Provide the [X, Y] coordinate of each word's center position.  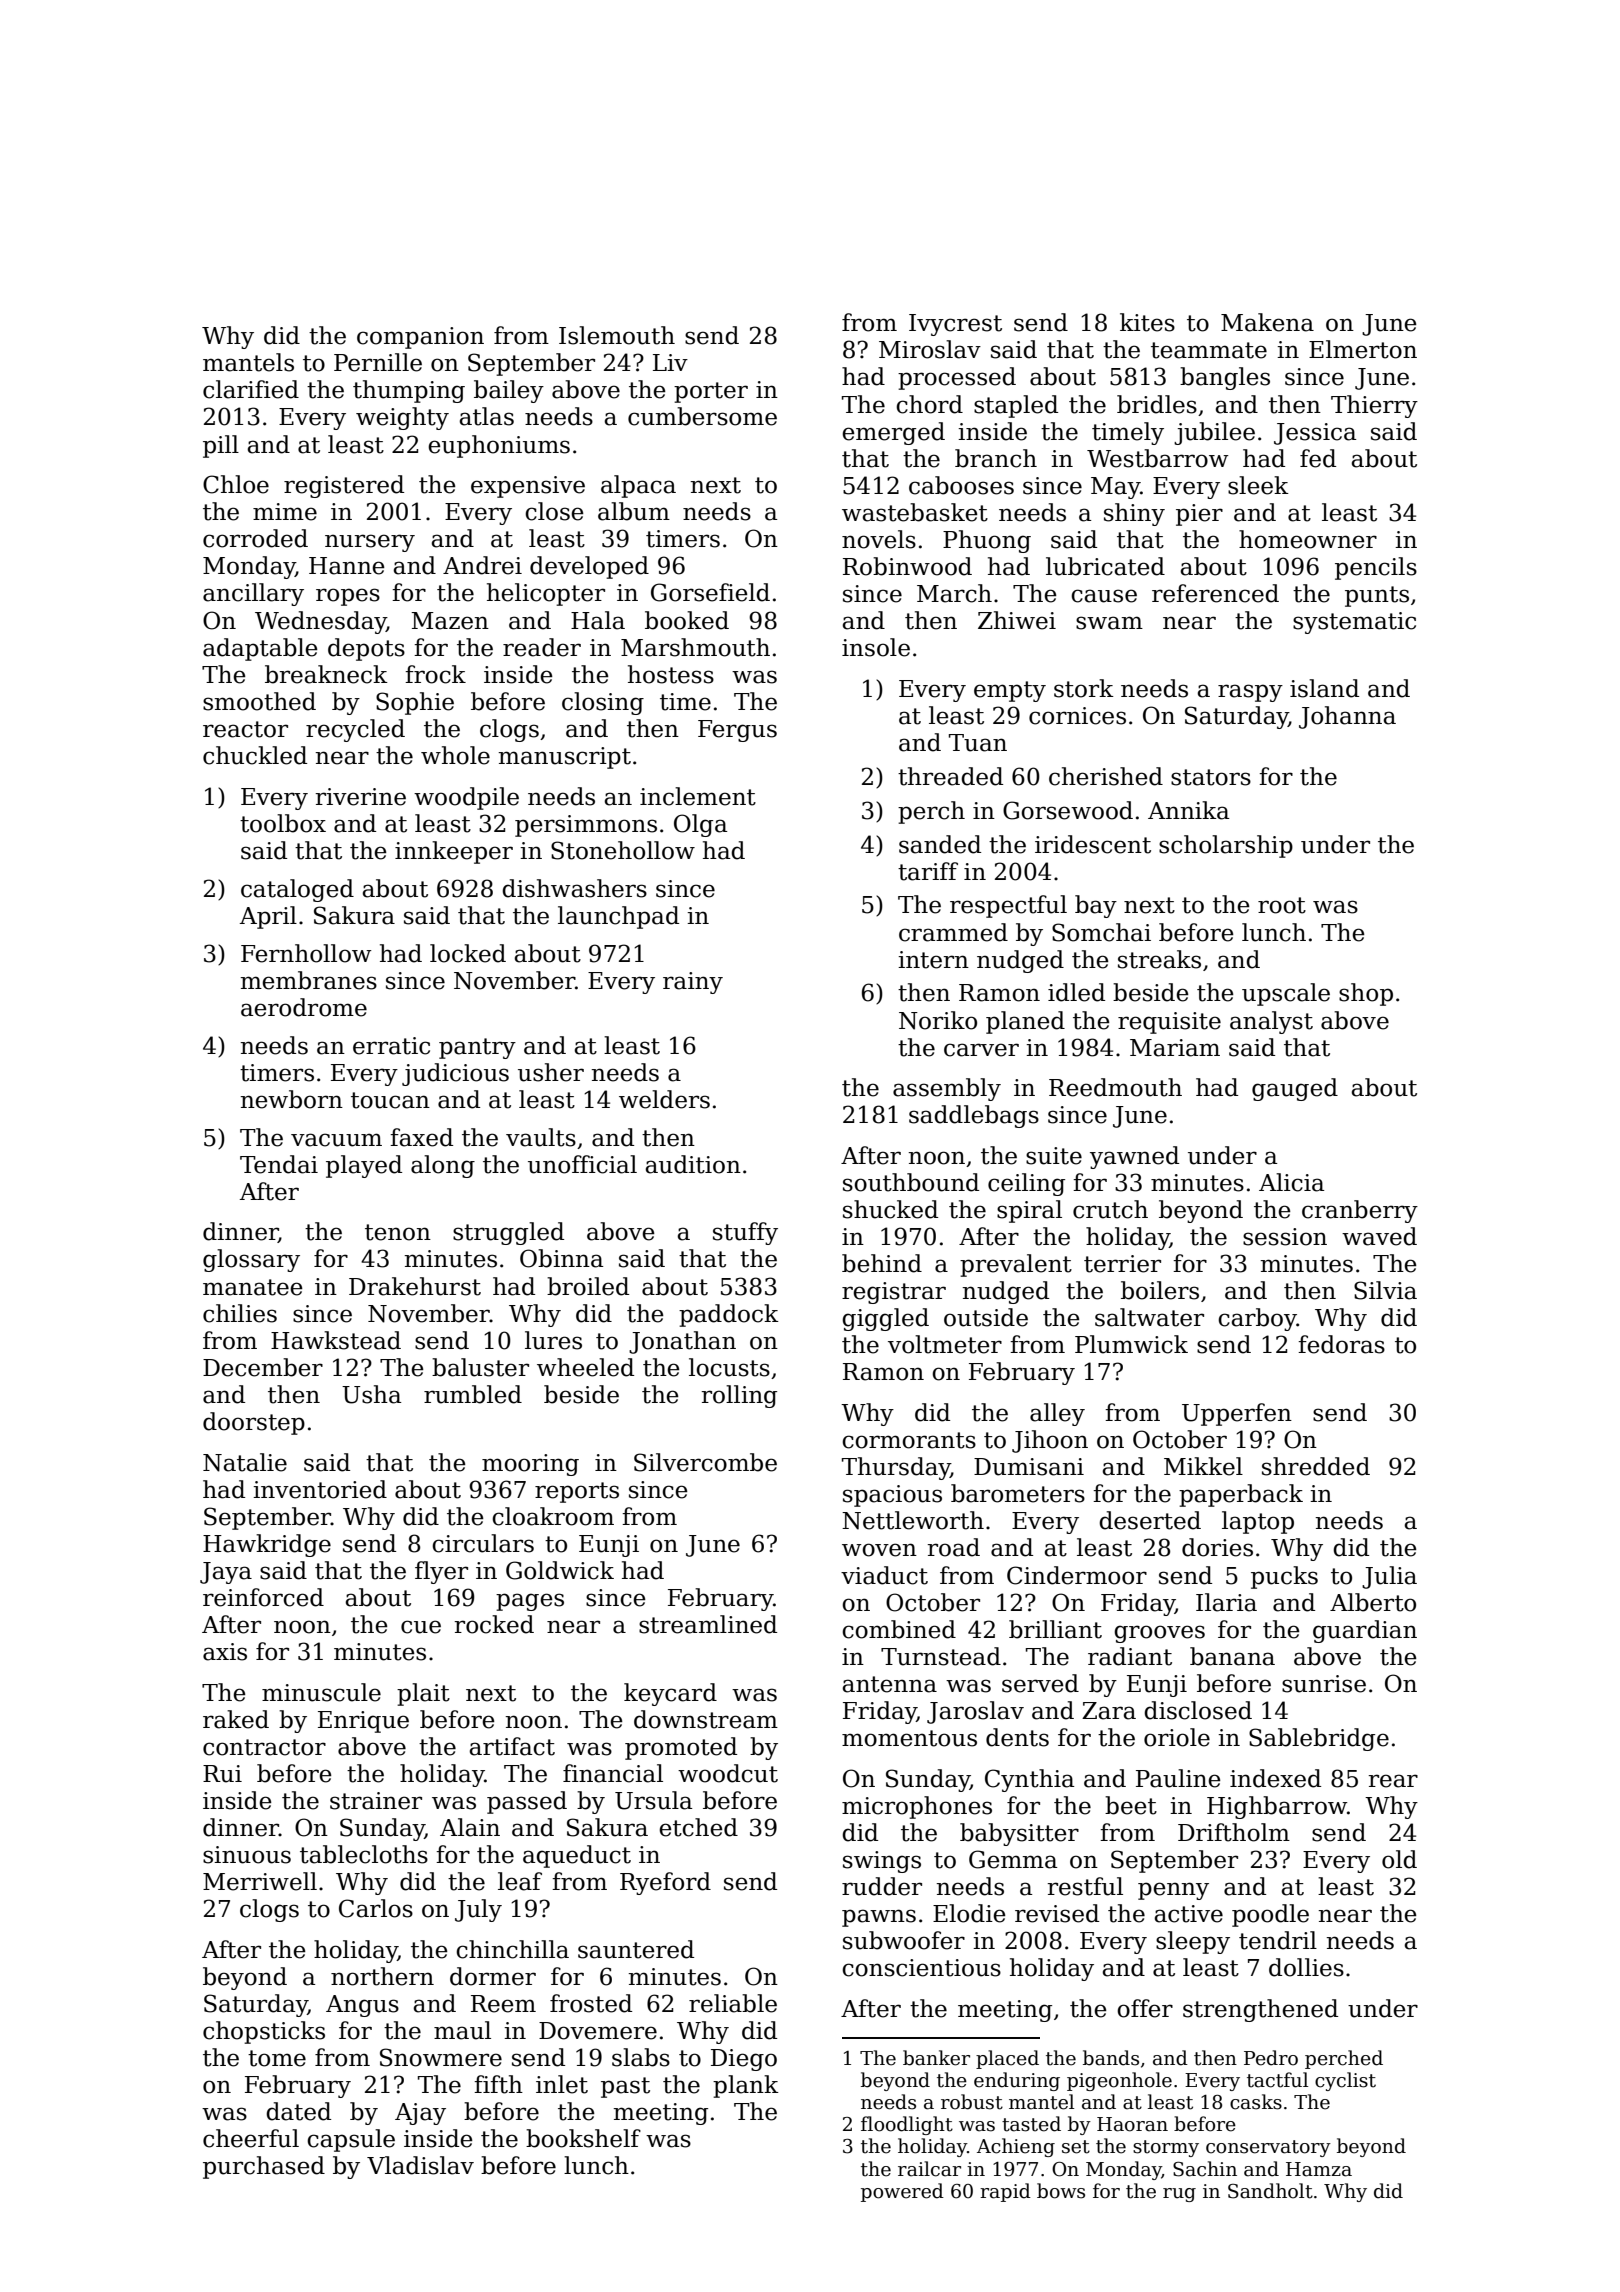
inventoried [320, 1489]
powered [902, 2192]
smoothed [259, 701]
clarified [251, 389]
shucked [890, 1209]
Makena [1267, 322]
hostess [671, 674]
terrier [1122, 1264]
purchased [264, 2167]
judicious [455, 1074]
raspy [1250, 693]
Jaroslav [975, 1712]
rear [1393, 1781]
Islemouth [617, 335]
